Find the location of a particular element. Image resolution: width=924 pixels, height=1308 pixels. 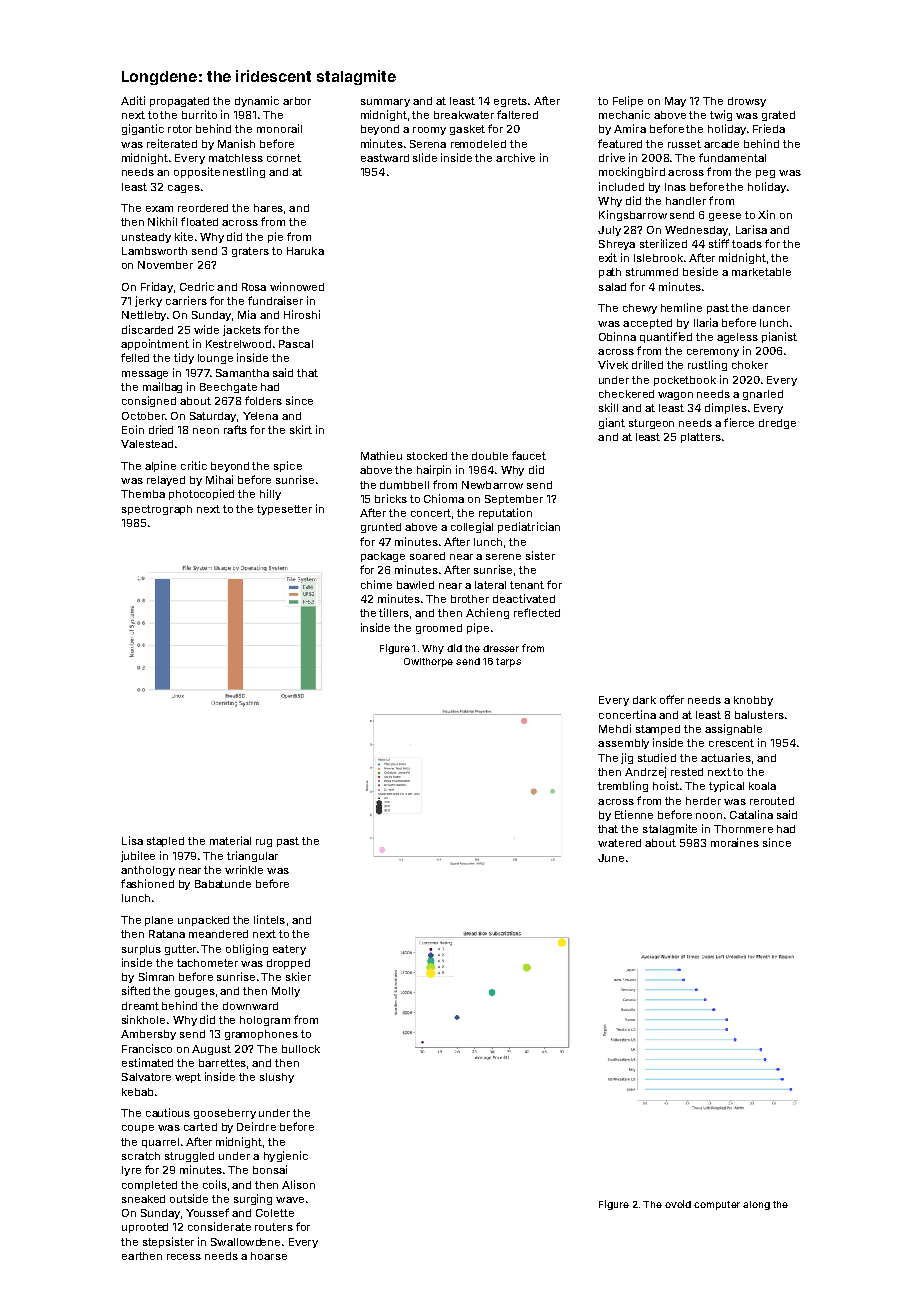

rerouted is located at coordinates (772, 801).
